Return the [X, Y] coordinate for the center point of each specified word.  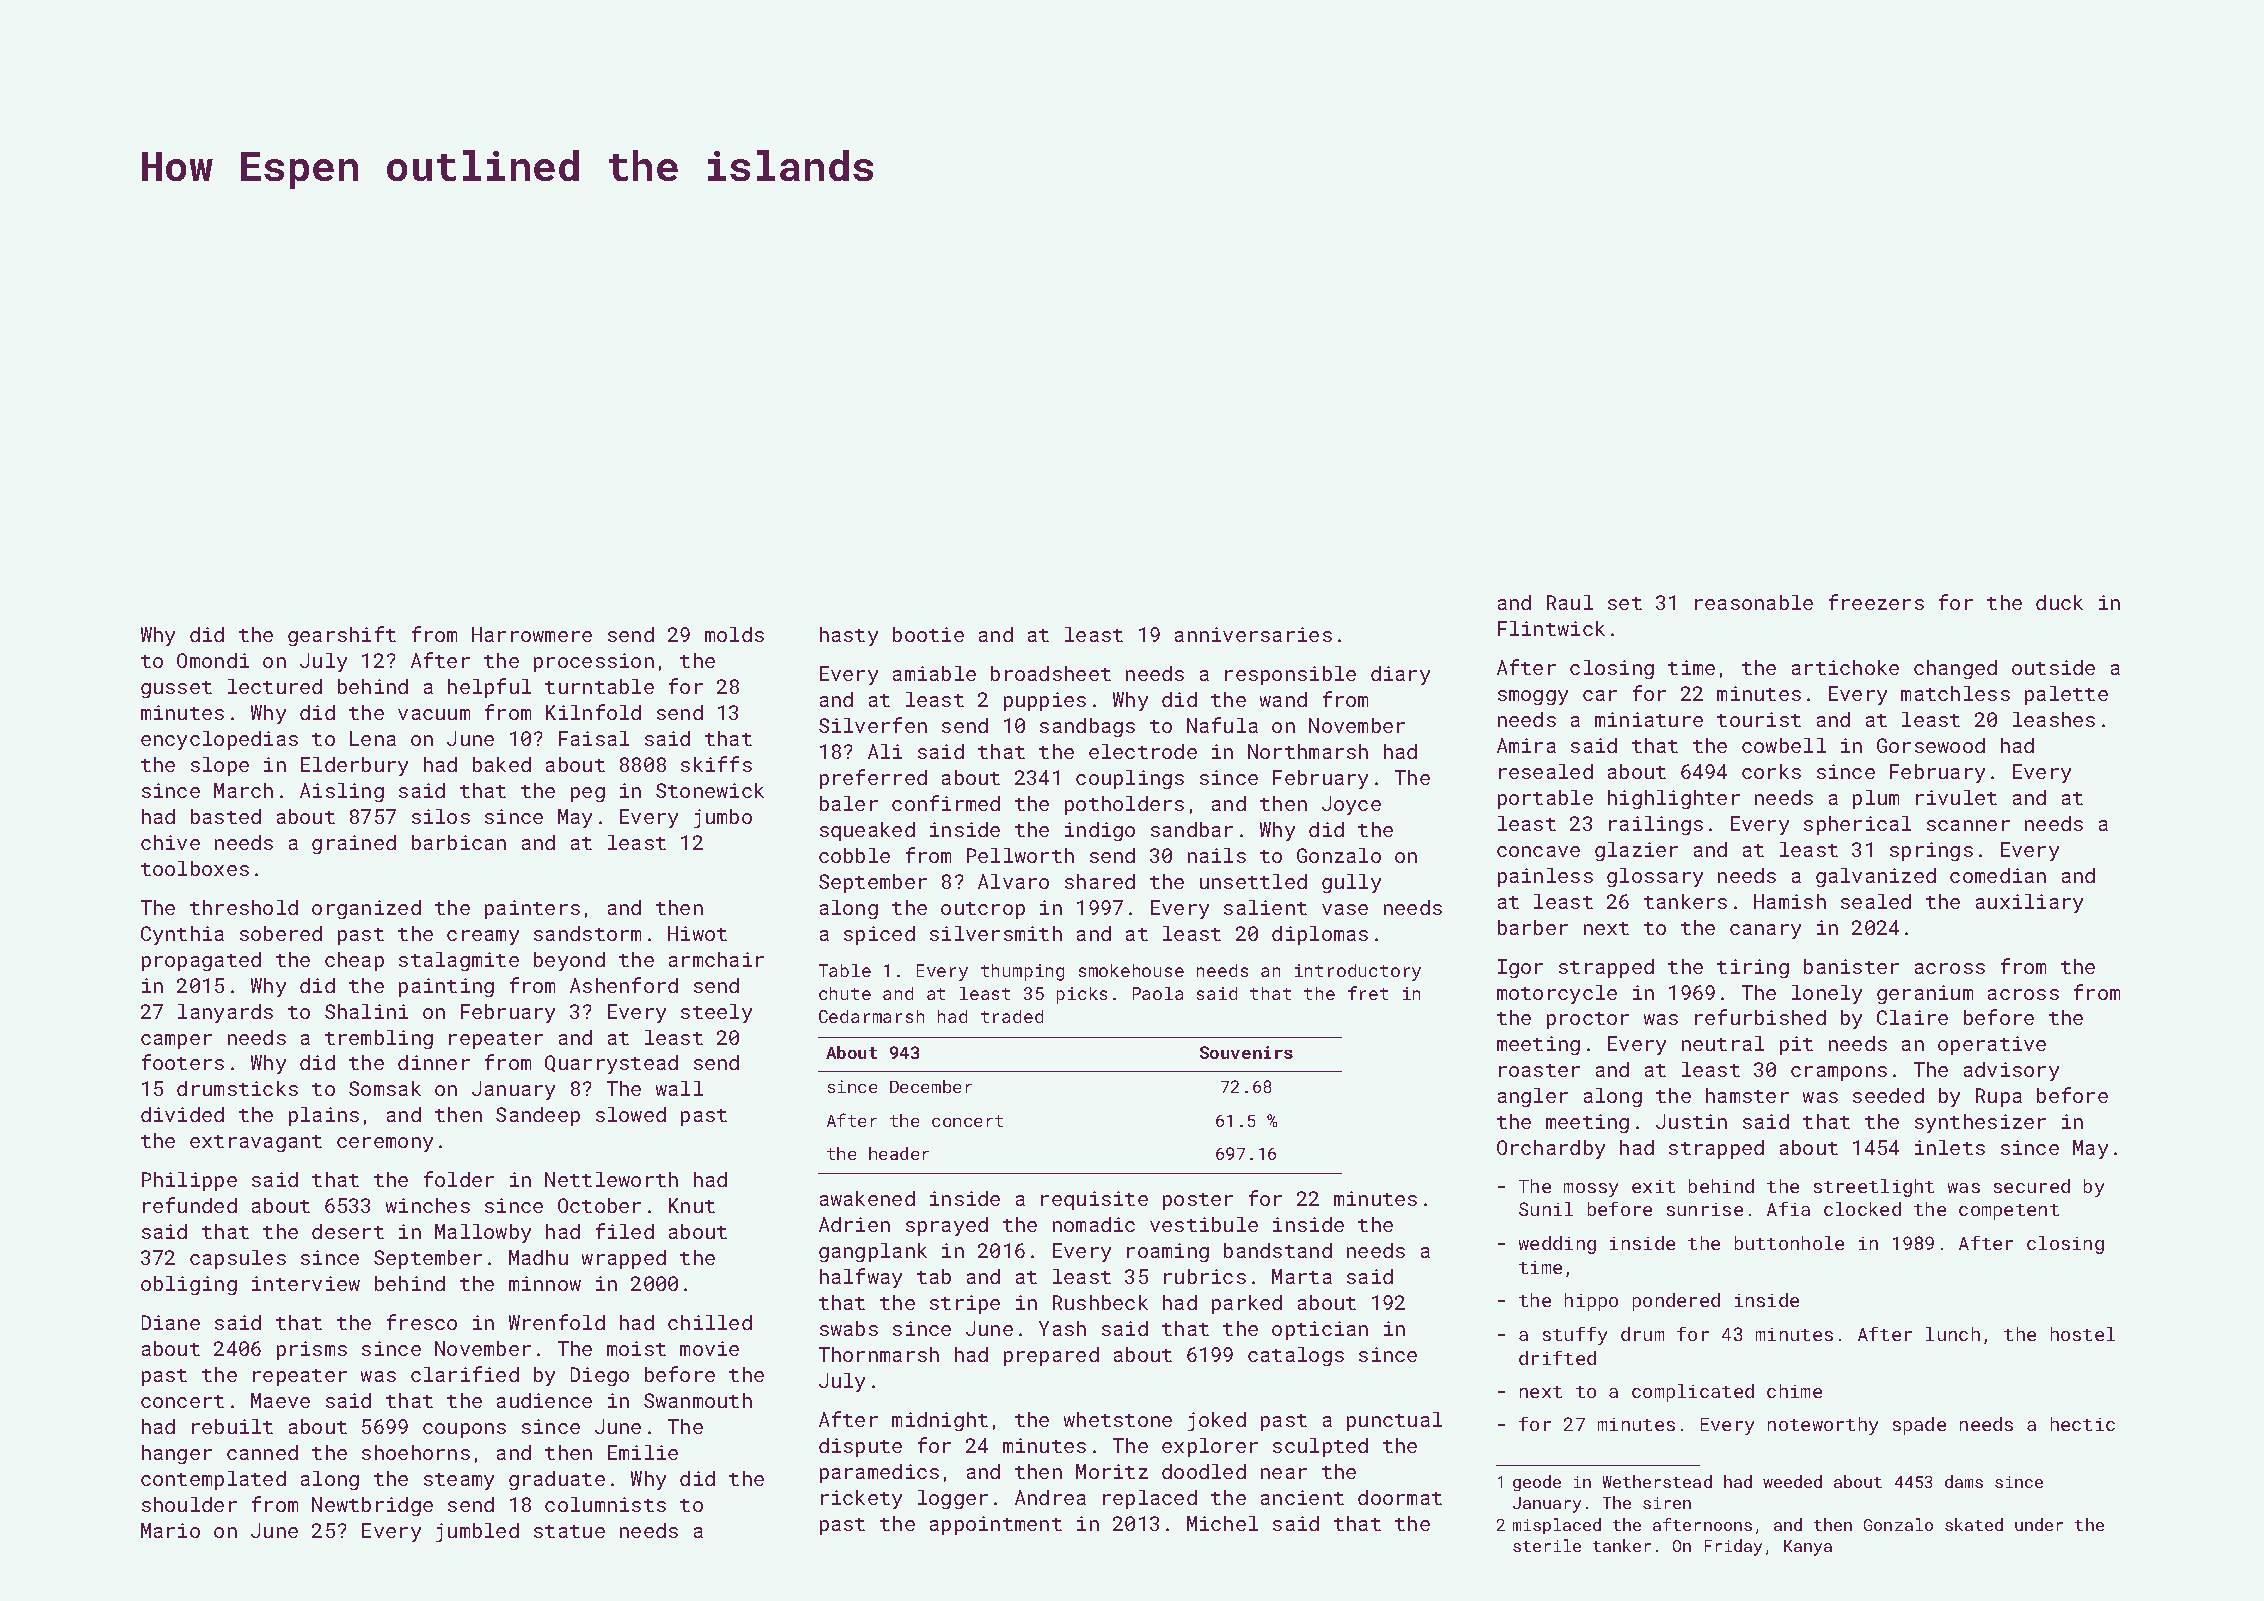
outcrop [983, 910]
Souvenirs [1246, 1052]
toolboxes [195, 868]
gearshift [342, 636]
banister [1851, 966]
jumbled [477, 1532]
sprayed [947, 1226]
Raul [1570, 602]
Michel [1222, 1523]
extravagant [256, 1143]
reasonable [1754, 602]
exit [1653, 1186]
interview [306, 1283]
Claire [1912, 1017]
